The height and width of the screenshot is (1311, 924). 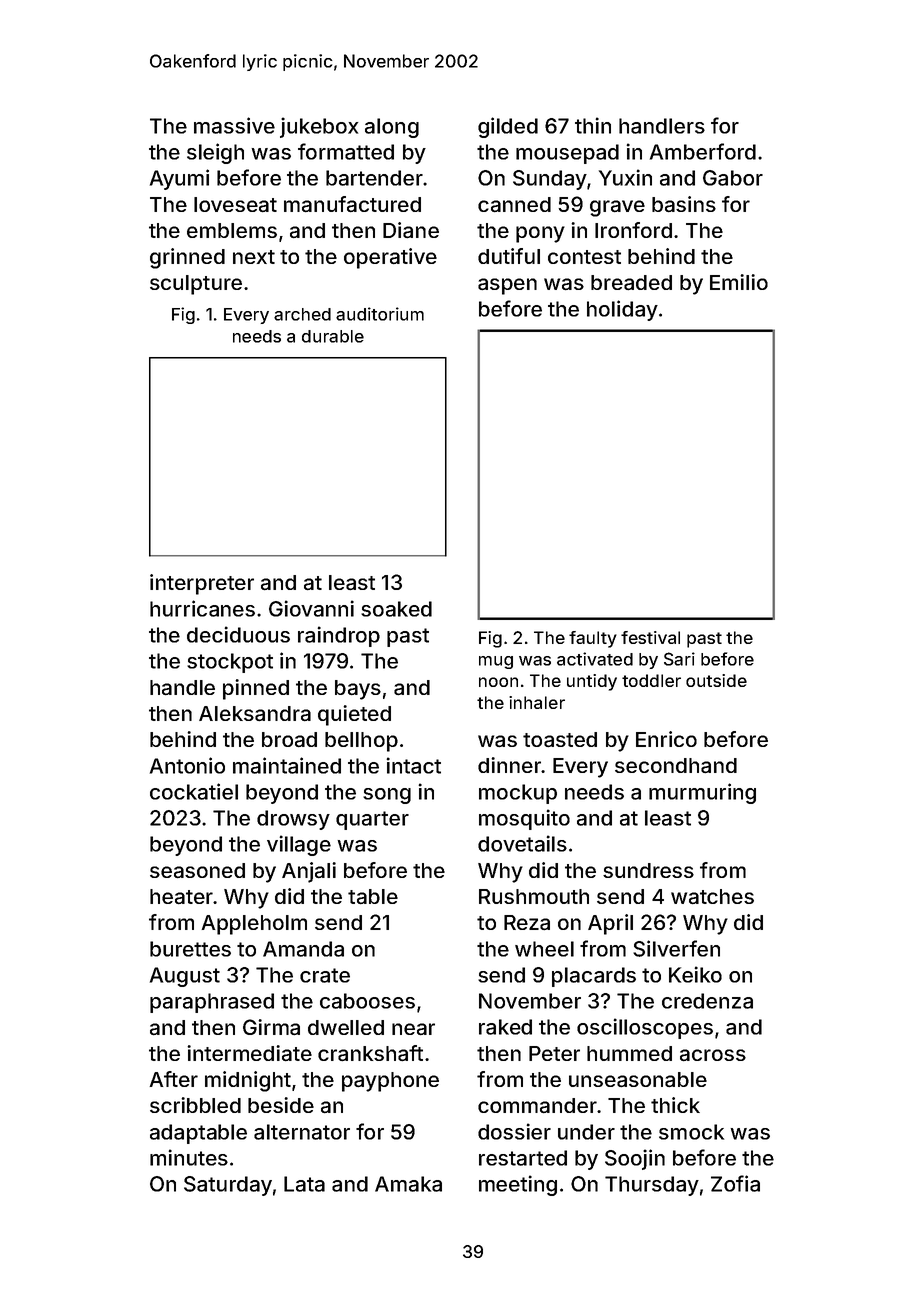 What do you see at coordinates (703, 151) in the screenshot?
I see `Amberford` at bounding box center [703, 151].
